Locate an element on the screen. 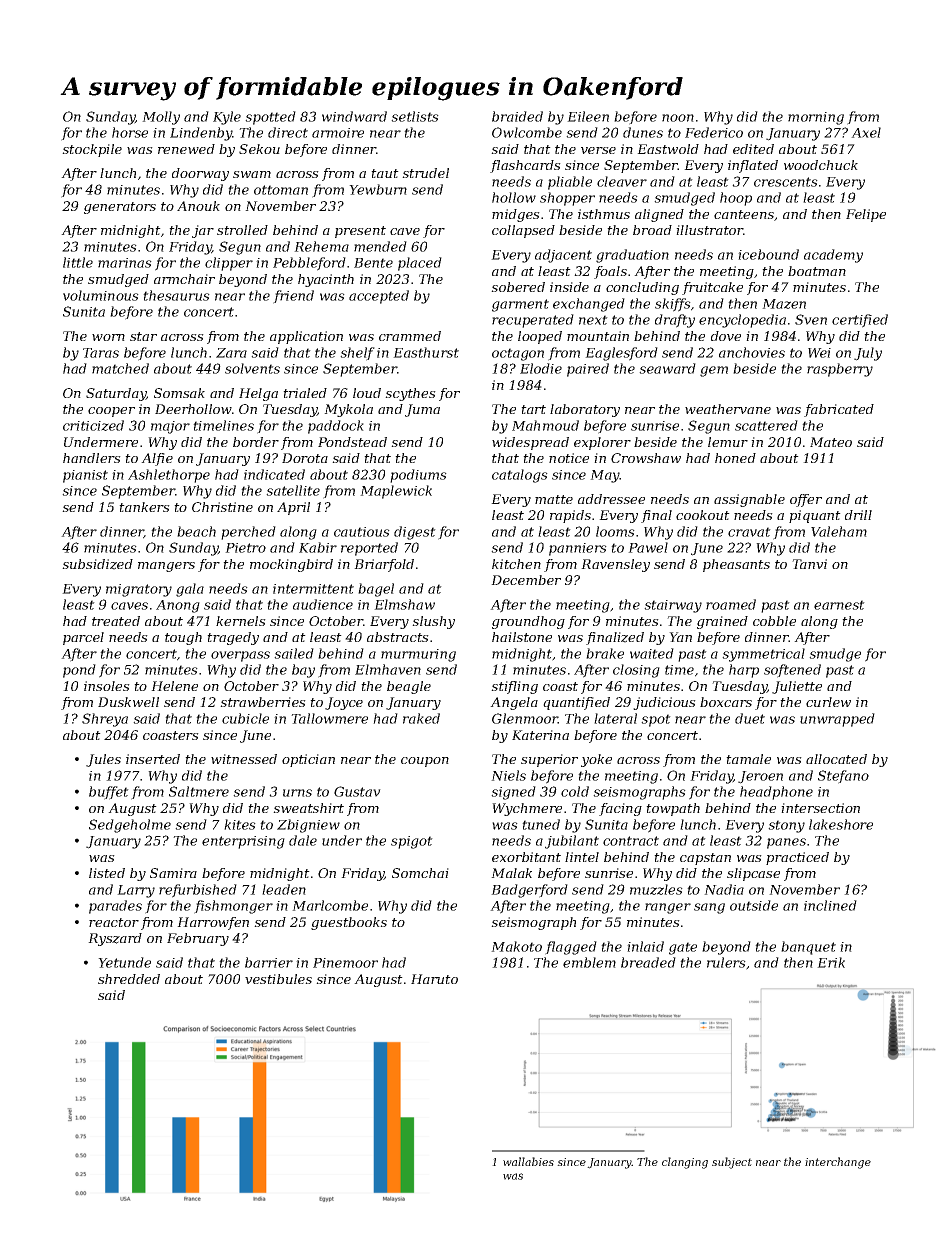 This screenshot has width=952, height=1233. windward is located at coordinates (354, 116).
